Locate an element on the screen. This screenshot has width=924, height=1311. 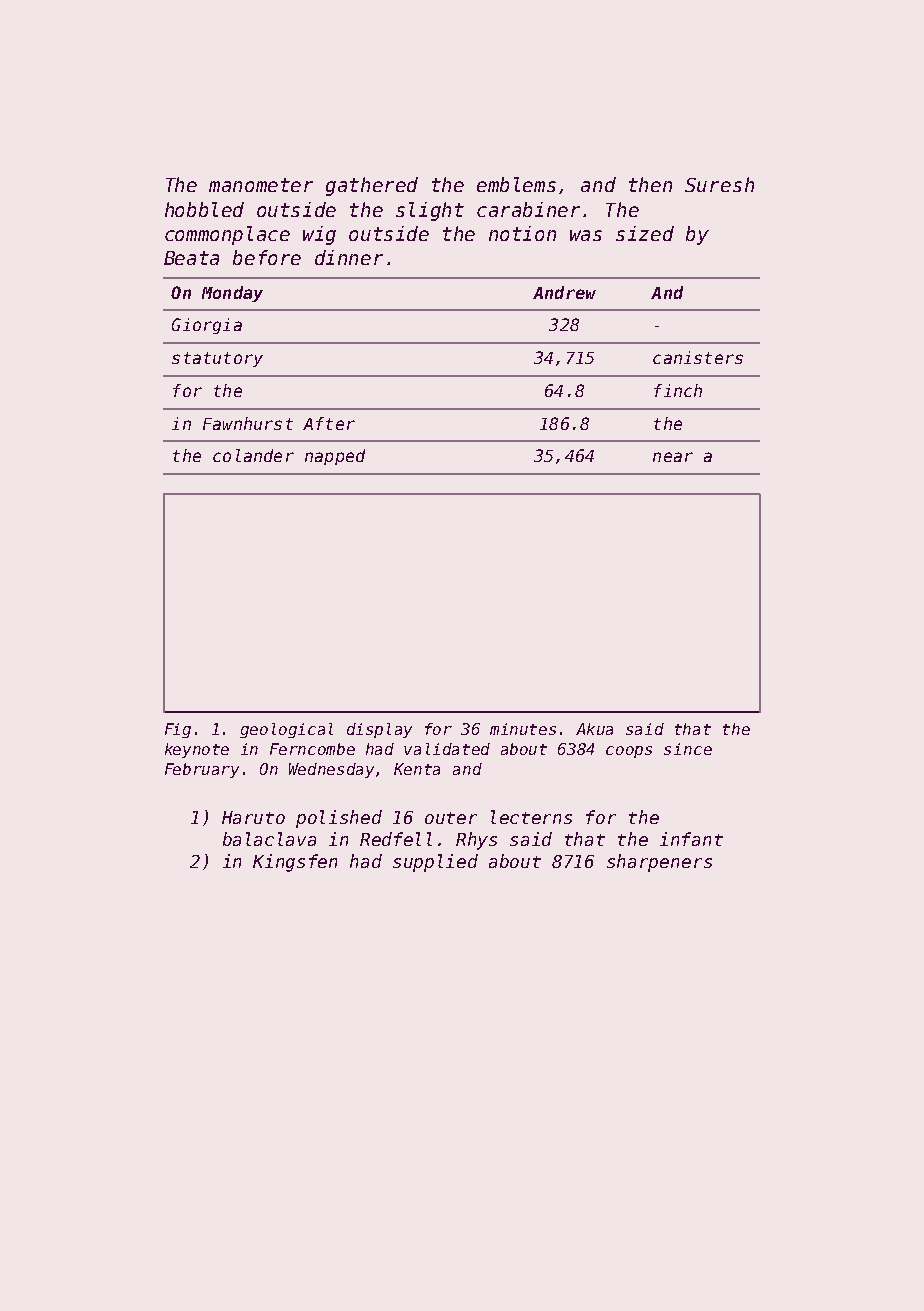
Ferncombe is located at coordinates (312, 749).
